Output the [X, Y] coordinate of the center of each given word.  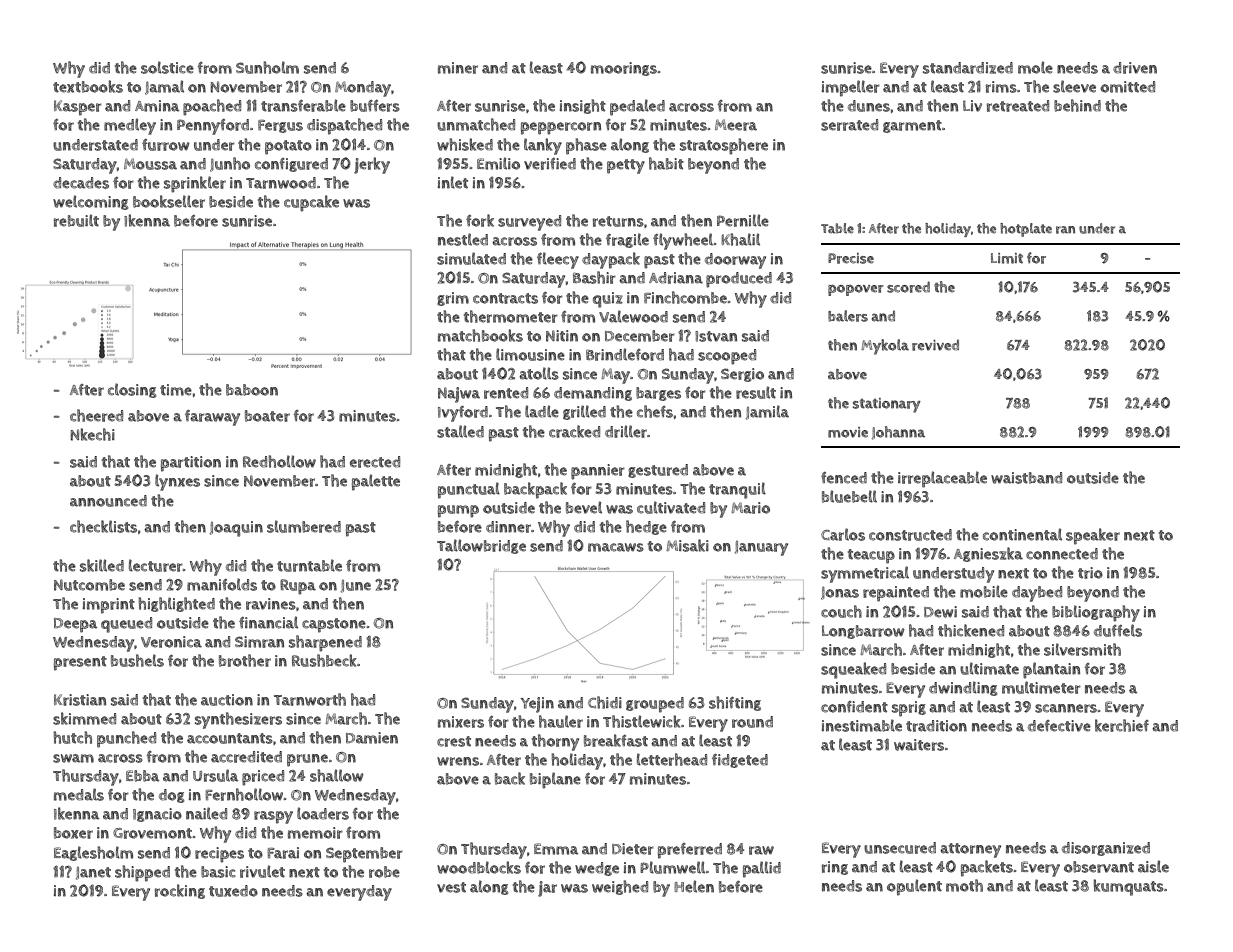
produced [739, 280]
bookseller [169, 201]
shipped [142, 873]
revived [935, 345]
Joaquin [236, 529]
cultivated [671, 507]
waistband [1026, 478]
